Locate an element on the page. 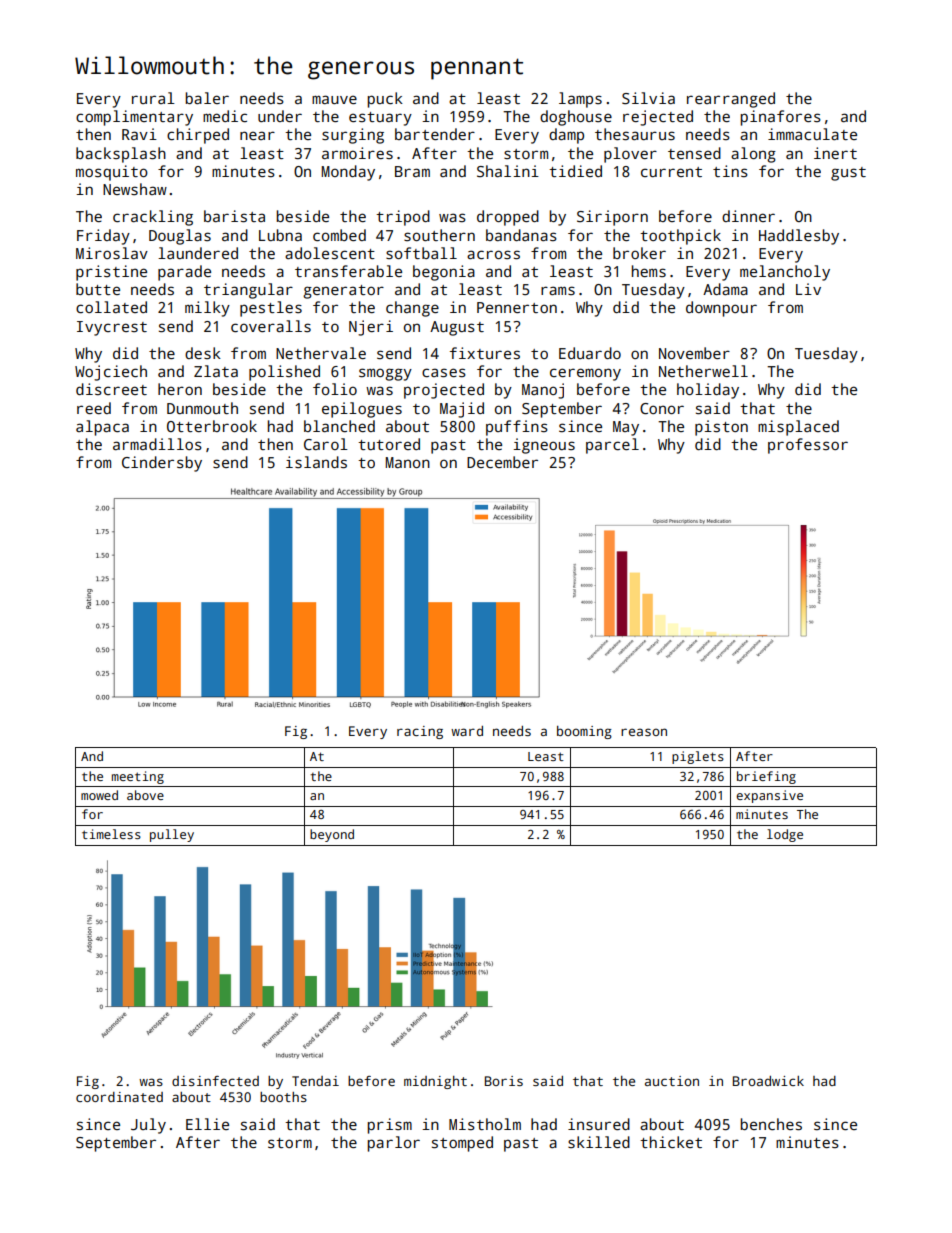  combed is located at coordinates (339, 235).
